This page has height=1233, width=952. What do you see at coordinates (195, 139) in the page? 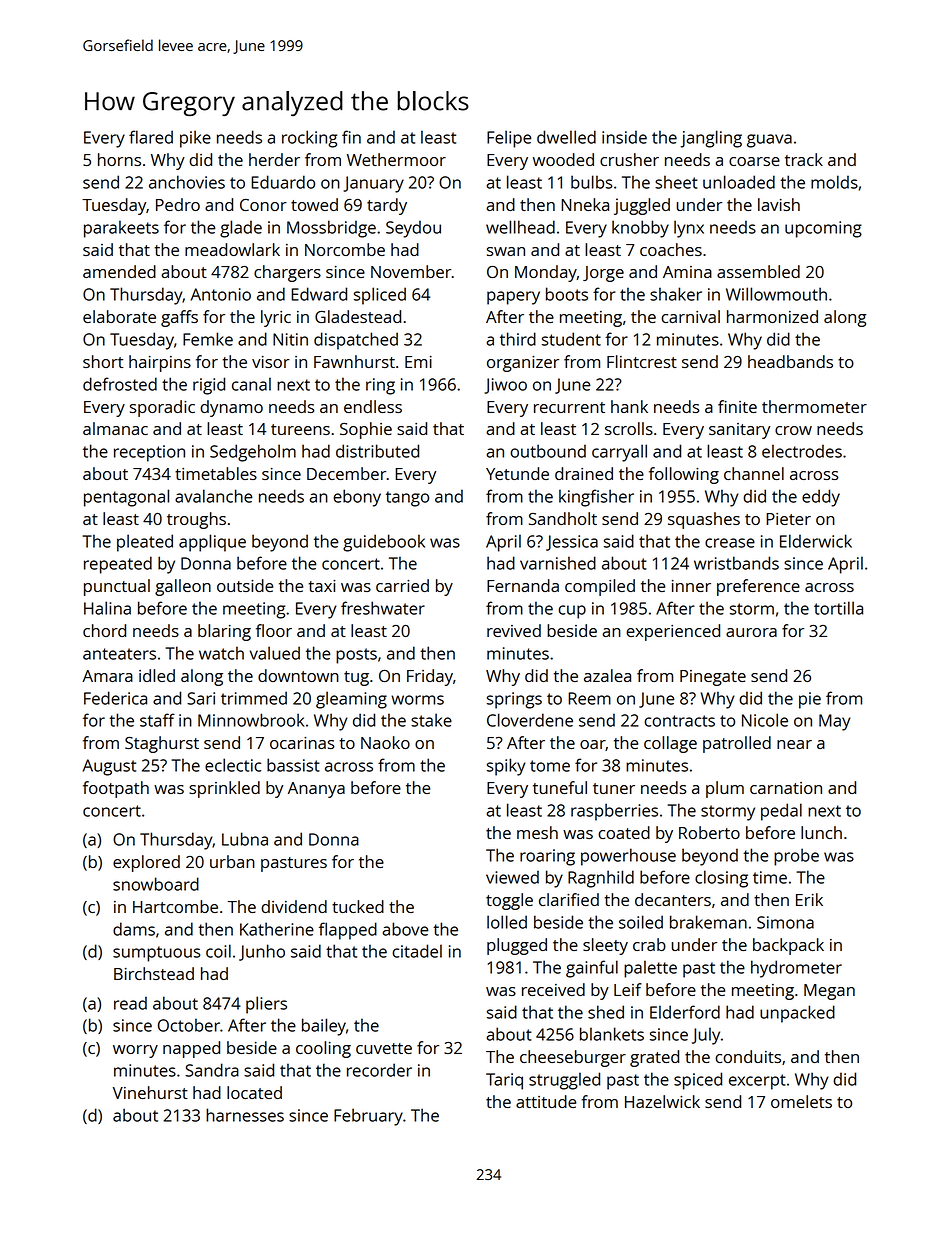
I see `pike` at bounding box center [195, 139].
